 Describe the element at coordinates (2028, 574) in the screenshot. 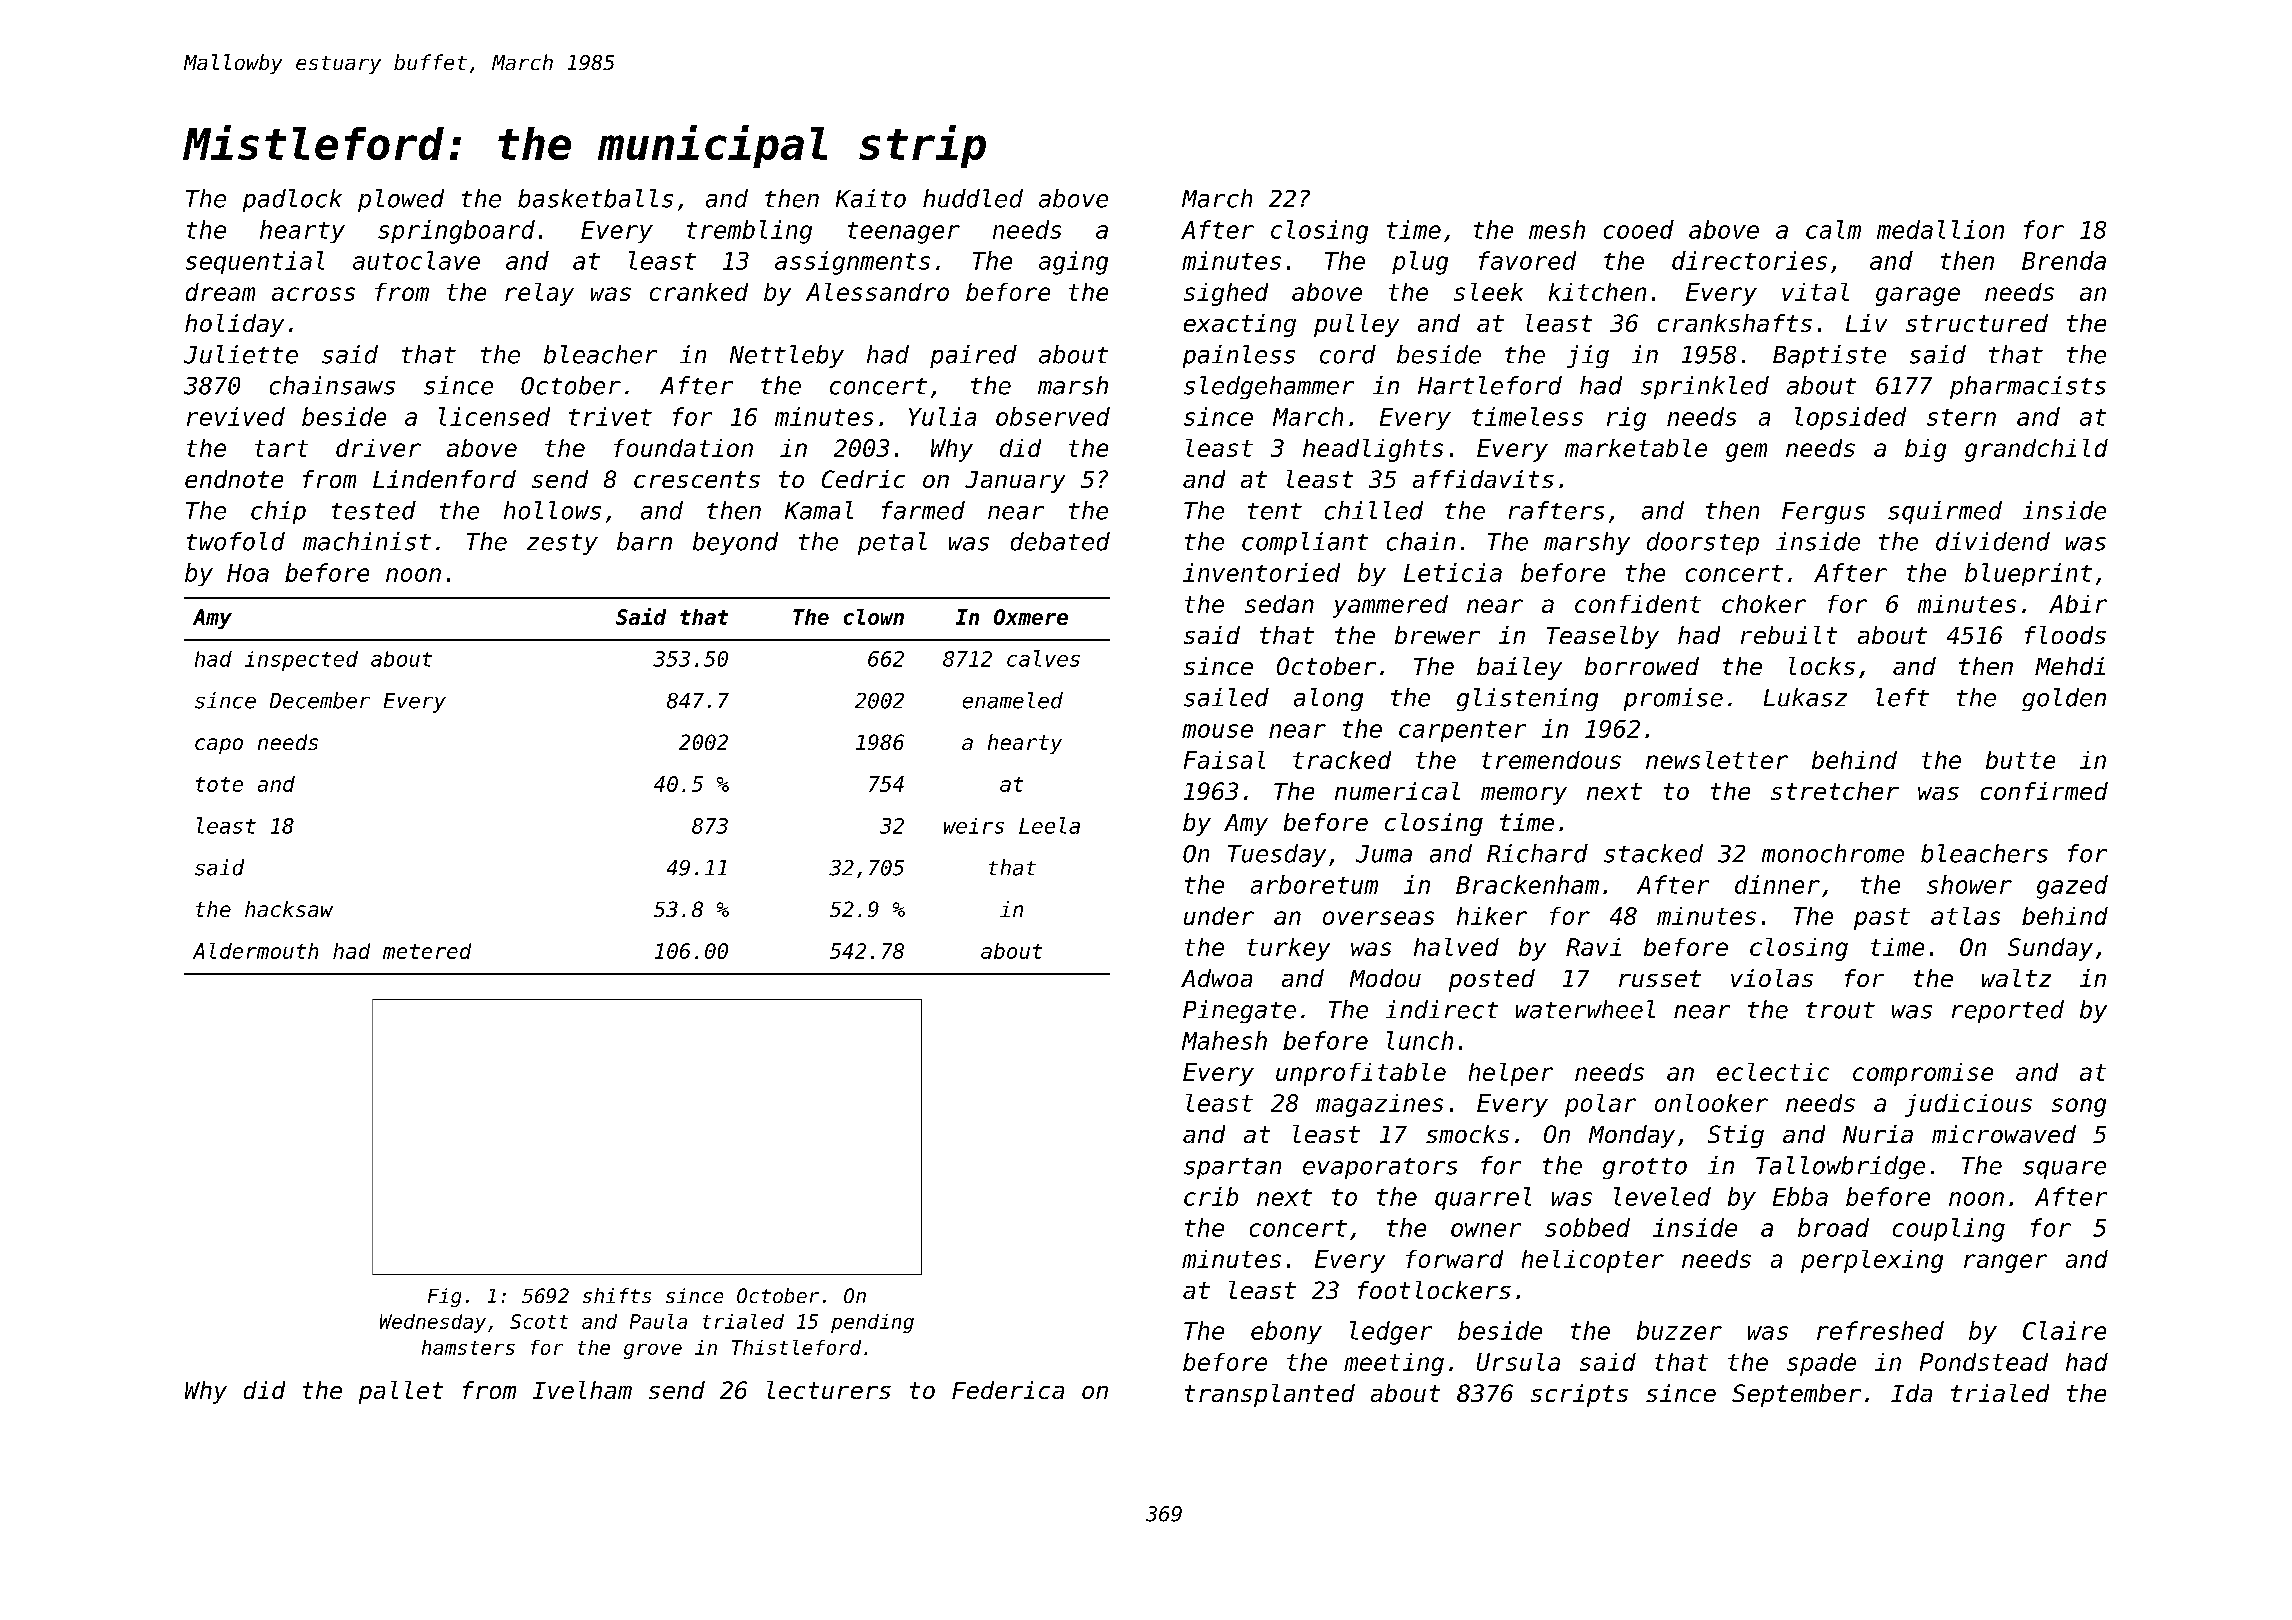

I see `blueprint` at that location.
